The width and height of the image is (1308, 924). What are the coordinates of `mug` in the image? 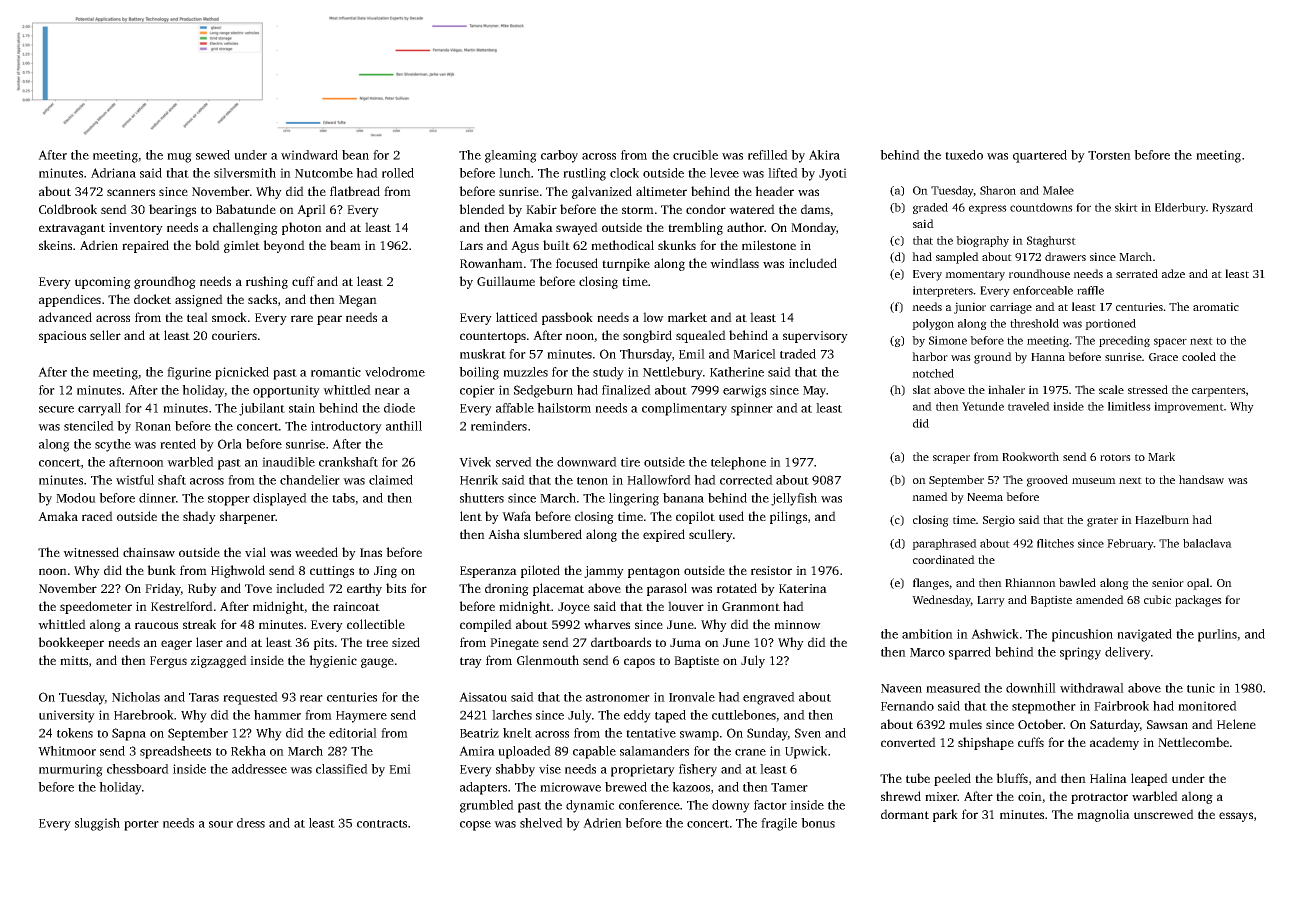 It's located at (179, 158).
